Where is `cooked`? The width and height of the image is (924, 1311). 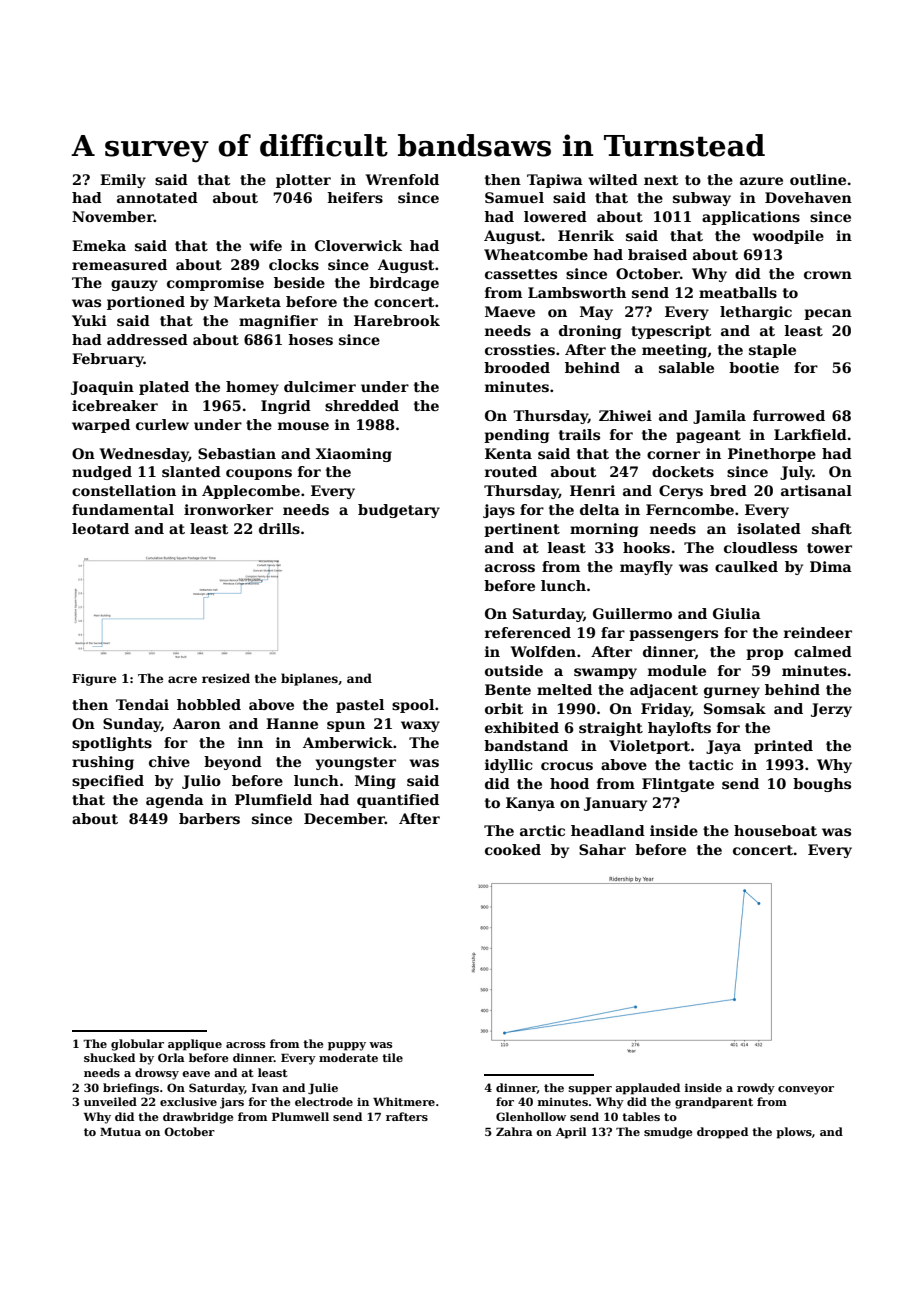
cooked is located at coordinates (513, 849).
